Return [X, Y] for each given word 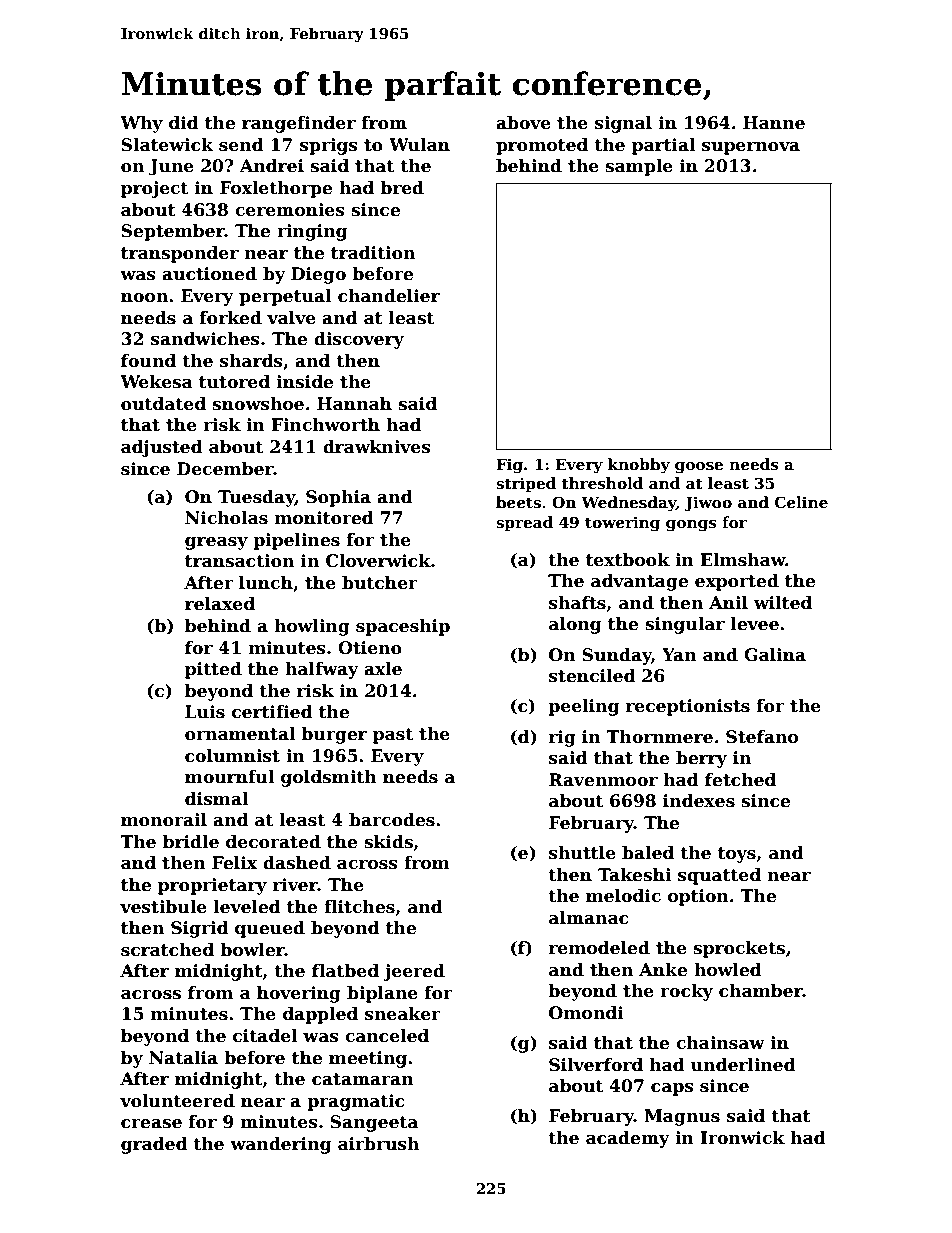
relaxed [220, 604]
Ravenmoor [603, 780]
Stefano [762, 737]
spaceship [403, 627]
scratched [167, 950]
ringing [312, 232]
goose [699, 468]
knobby [639, 466]
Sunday [617, 656]
